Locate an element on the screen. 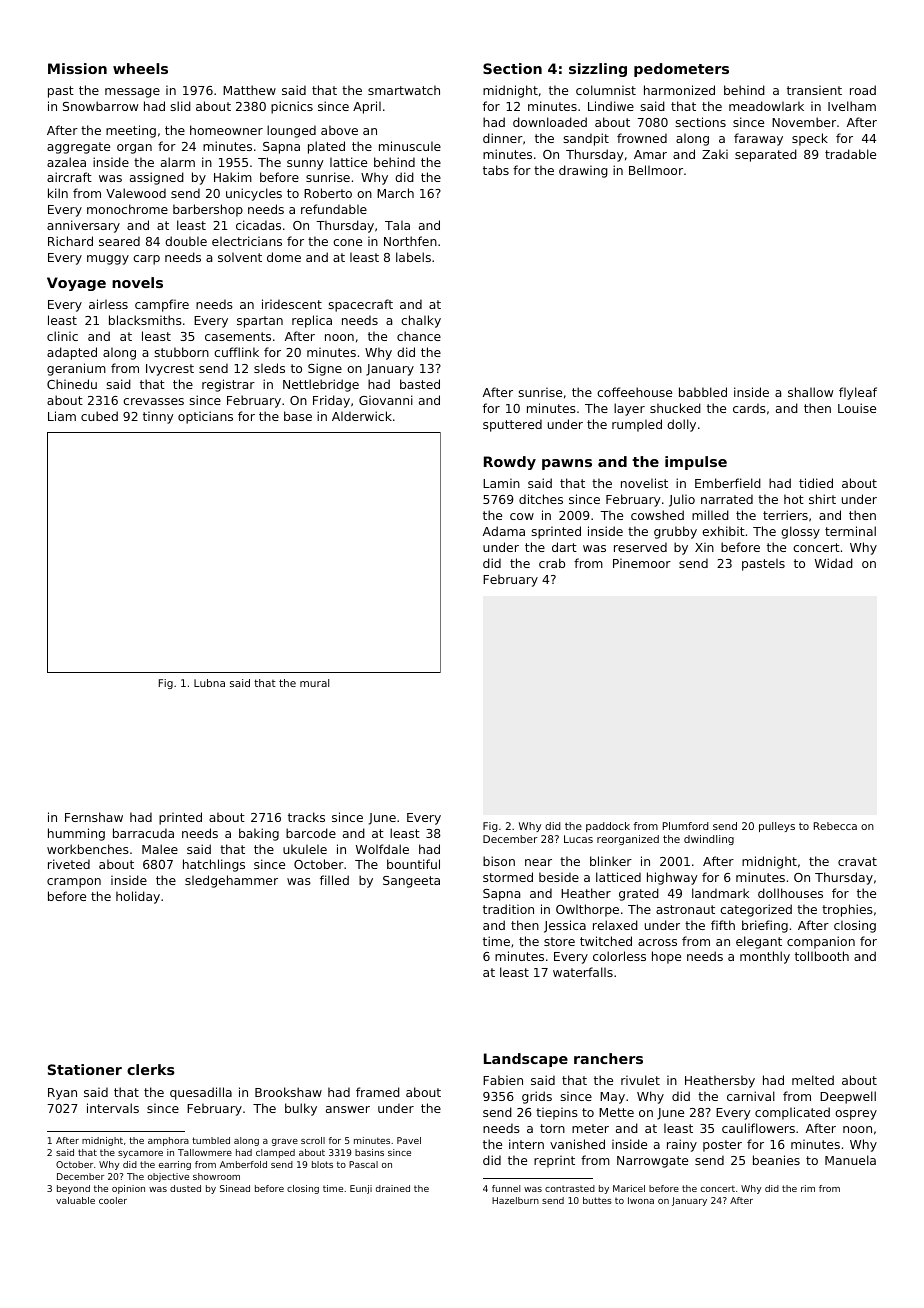  paddock is located at coordinates (608, 827).
